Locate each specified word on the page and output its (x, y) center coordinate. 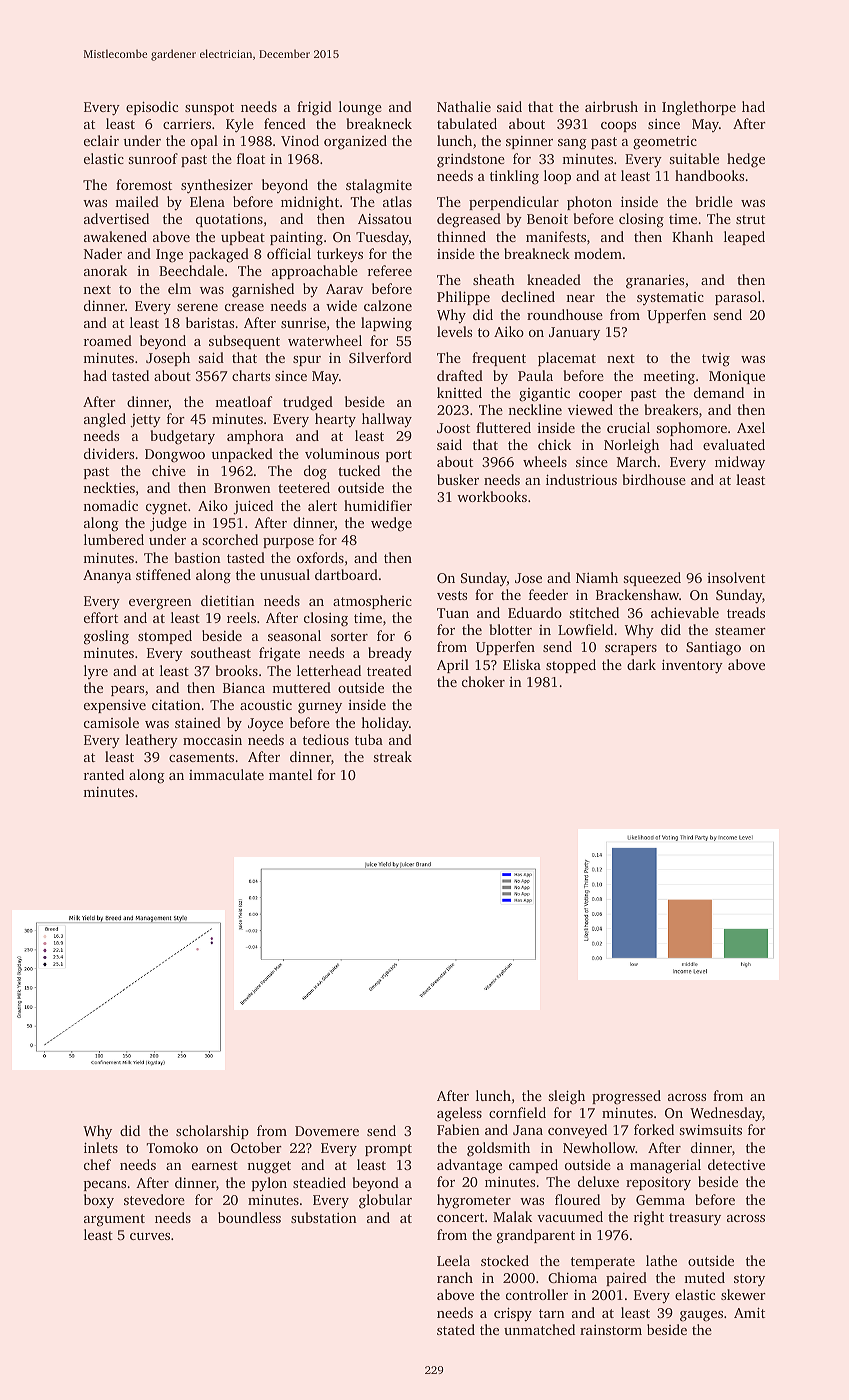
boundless (249, 1217)
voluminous (342, 453)
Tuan (453, 613)
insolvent (736, 577)
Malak (512, 1216)
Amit (749, 1312)
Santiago (713, 649)
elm (179, 288)
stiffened (163, 574)
